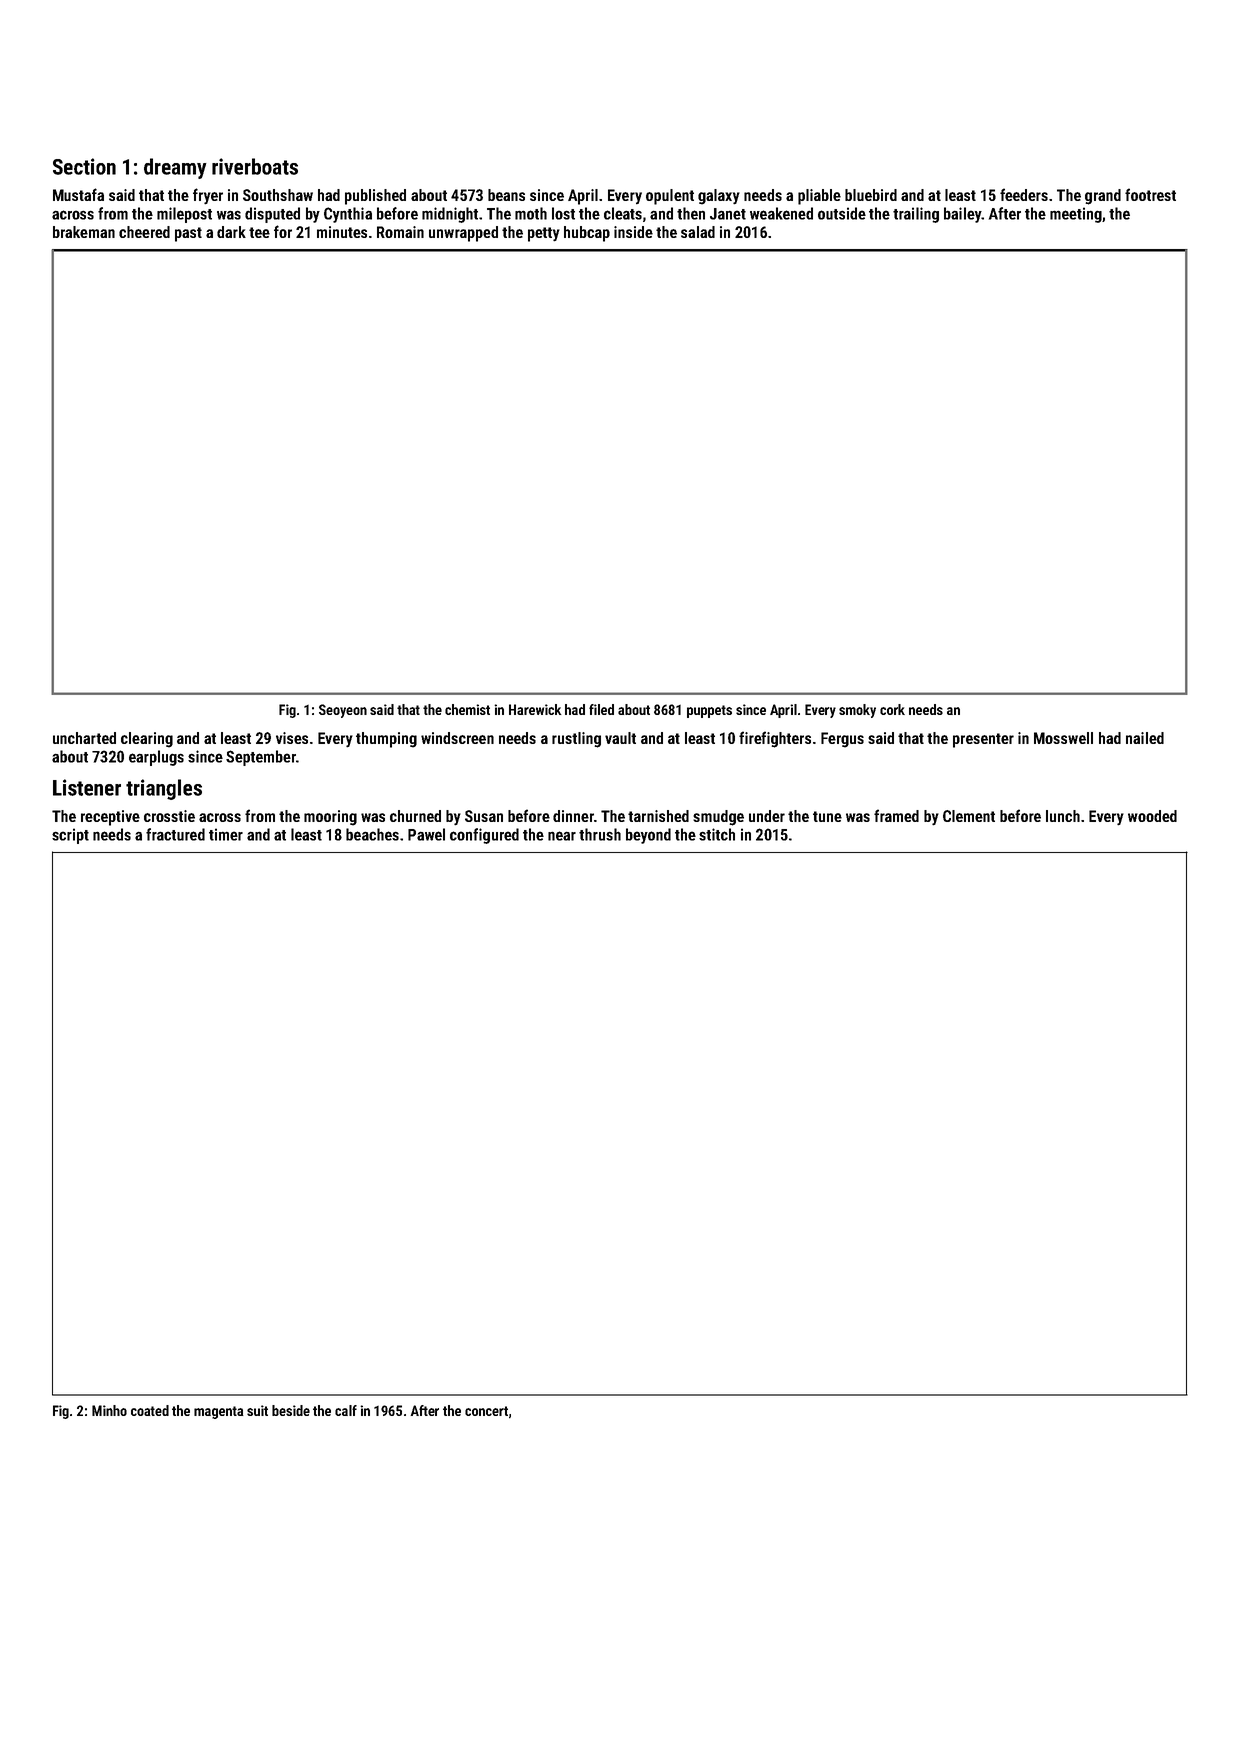 This screenshot has height=1752, width=1239. Describe the element at coordinates (84, 738) in the screenshot. I see `uncharted` at that location.
